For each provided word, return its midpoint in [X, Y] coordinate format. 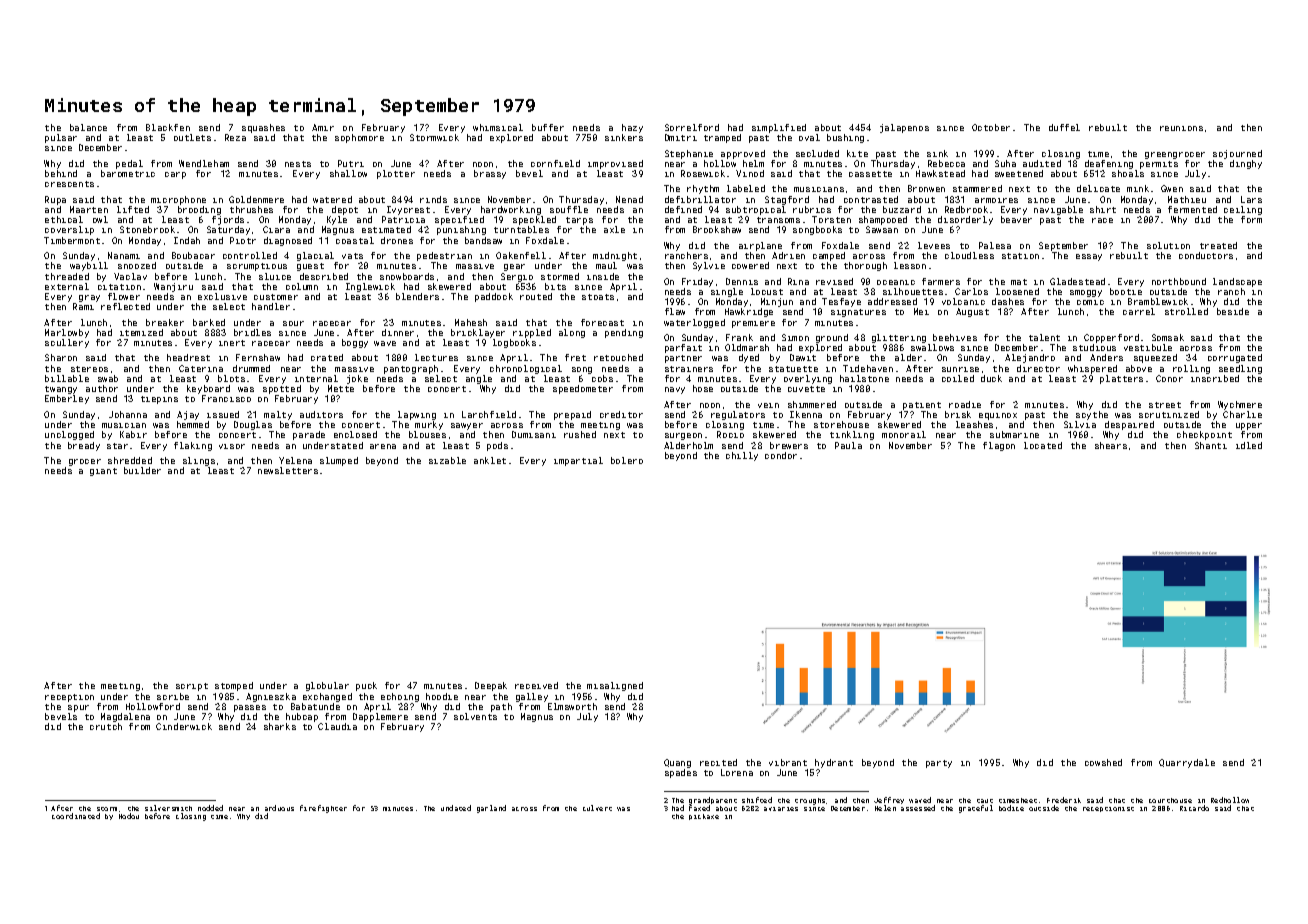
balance [88, 127]
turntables [521, 229]
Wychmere [1240, 405]
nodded [210, 808]
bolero [627, 460]
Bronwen [926, 188]
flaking [193, 446]
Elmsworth [572, 706]
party [939, 764]
